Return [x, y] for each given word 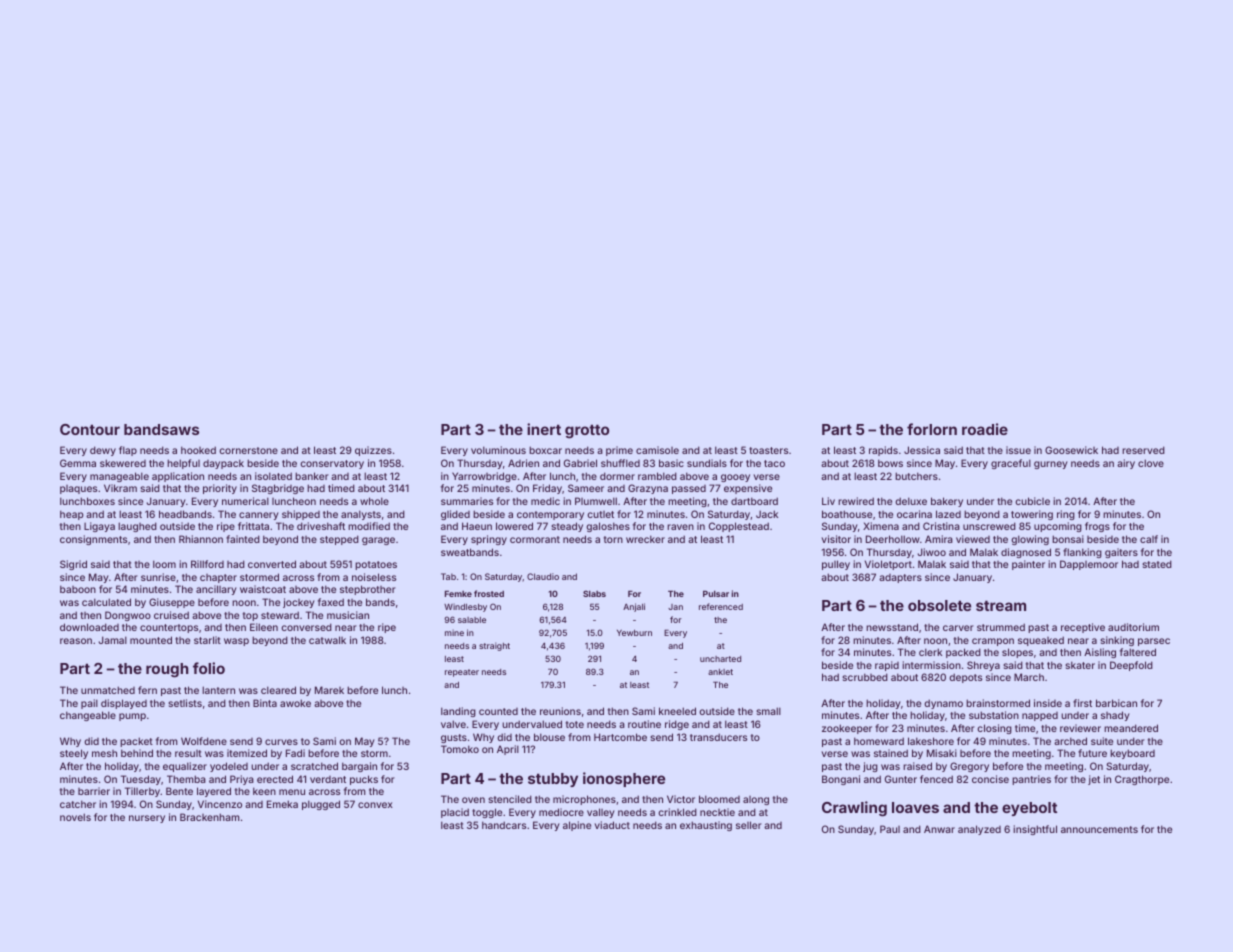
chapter [218, 578]
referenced [721, 606]
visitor [836, 539]
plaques [78, 489]
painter [1028, 565]
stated [1157, 564]
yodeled [229, 767]
